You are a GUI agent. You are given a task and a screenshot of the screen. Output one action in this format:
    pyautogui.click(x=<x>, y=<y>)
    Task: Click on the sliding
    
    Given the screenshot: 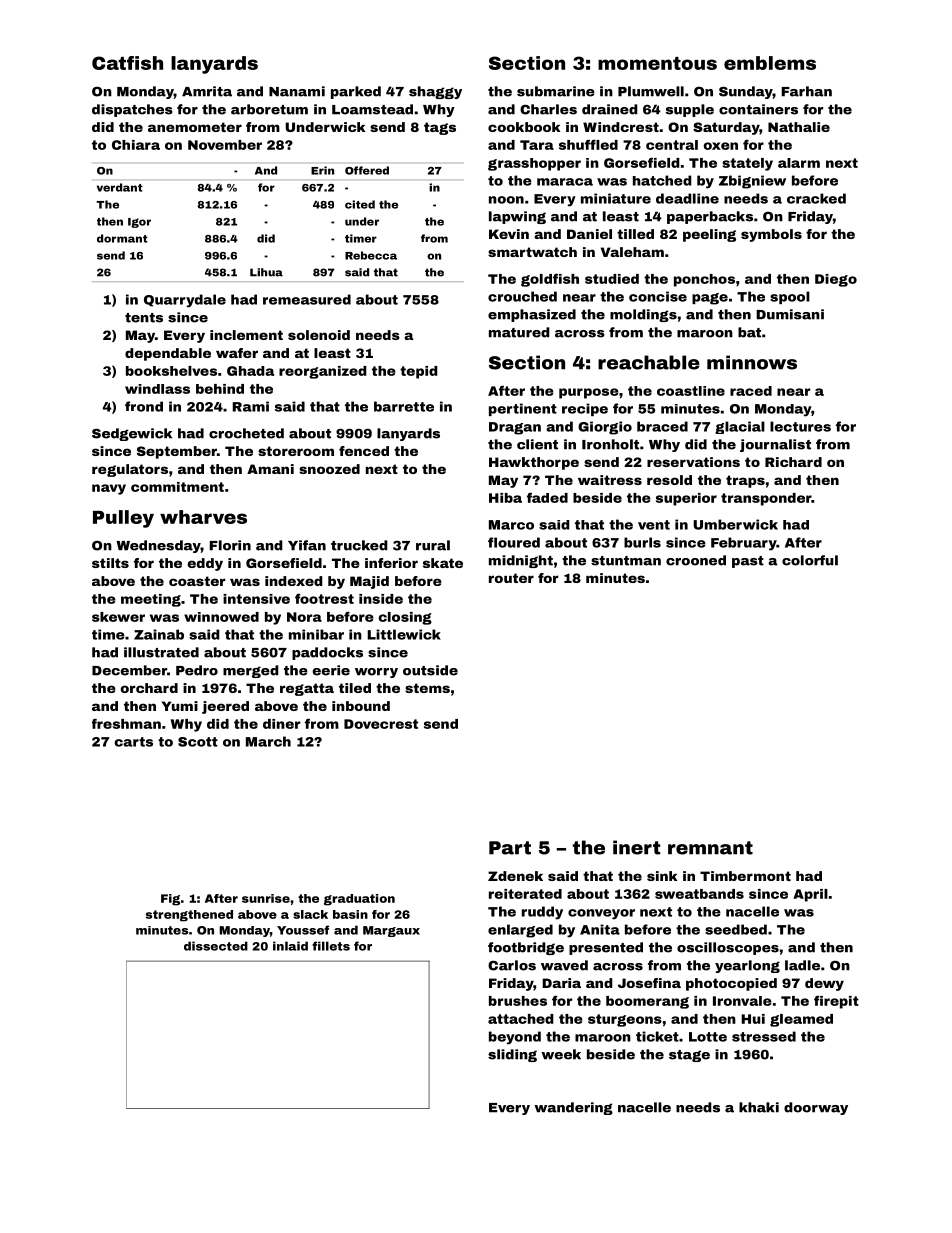 What is the action you would take?
    pyautogui.click(x=512, y=1055)
